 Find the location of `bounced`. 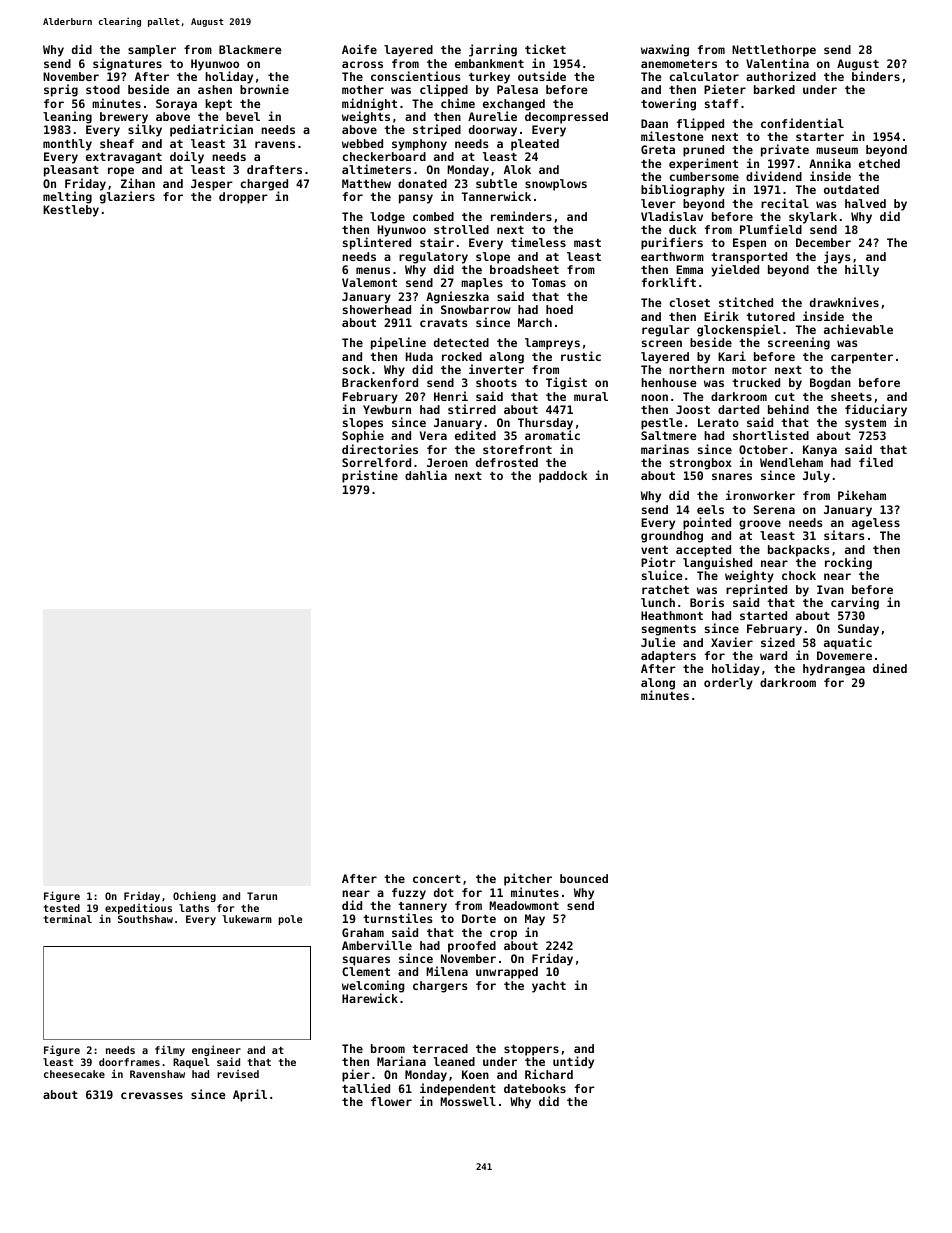

bounced is located at coordinates (584, 878).
